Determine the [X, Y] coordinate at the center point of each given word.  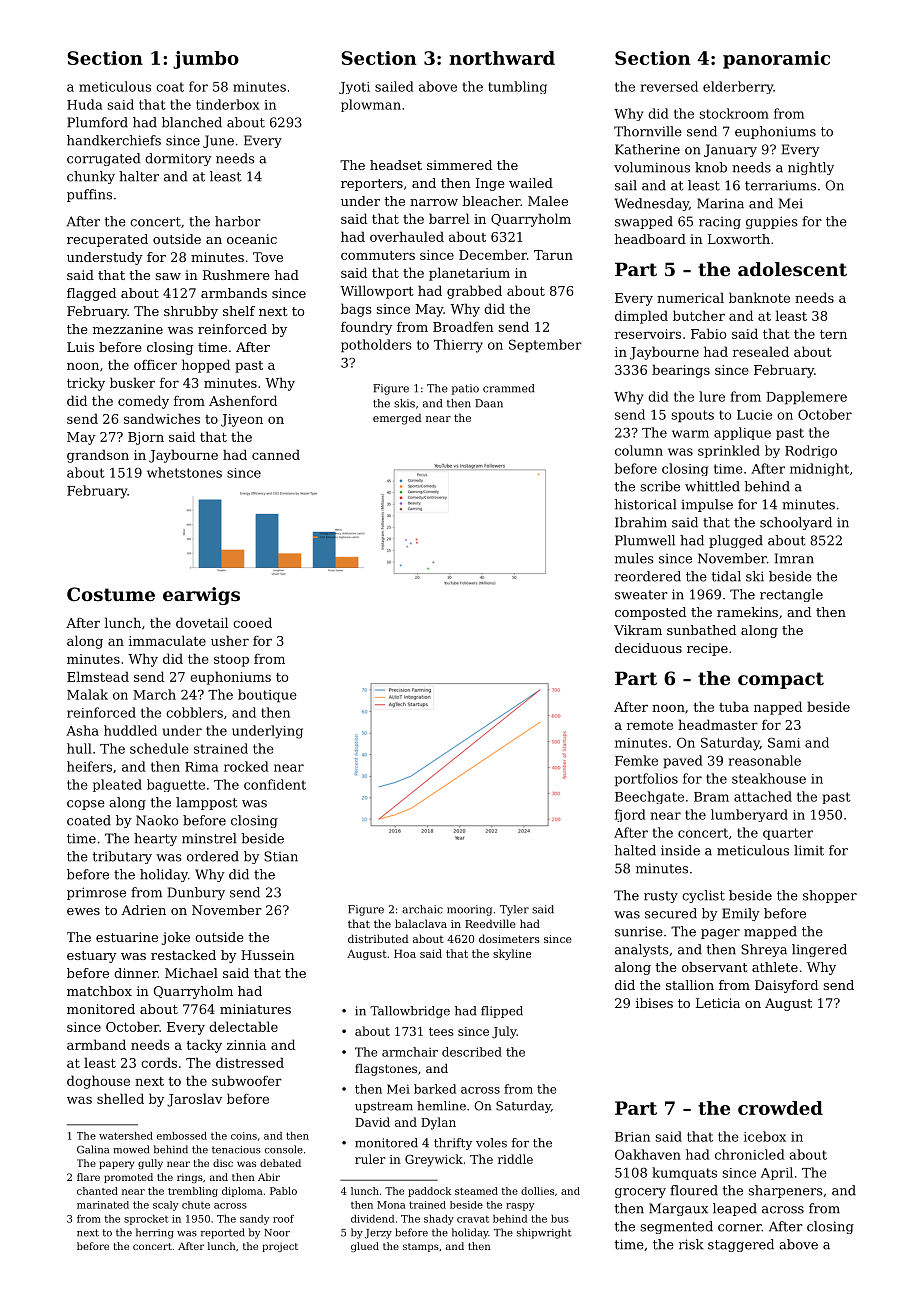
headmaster [718, 724]
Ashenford [243, 400]
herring [155, 1233]
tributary [122, 857]
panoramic [776, 60]
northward [502, 58]
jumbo [206, 60]
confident [275, 784]
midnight [819, 469]
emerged [397, 419]
